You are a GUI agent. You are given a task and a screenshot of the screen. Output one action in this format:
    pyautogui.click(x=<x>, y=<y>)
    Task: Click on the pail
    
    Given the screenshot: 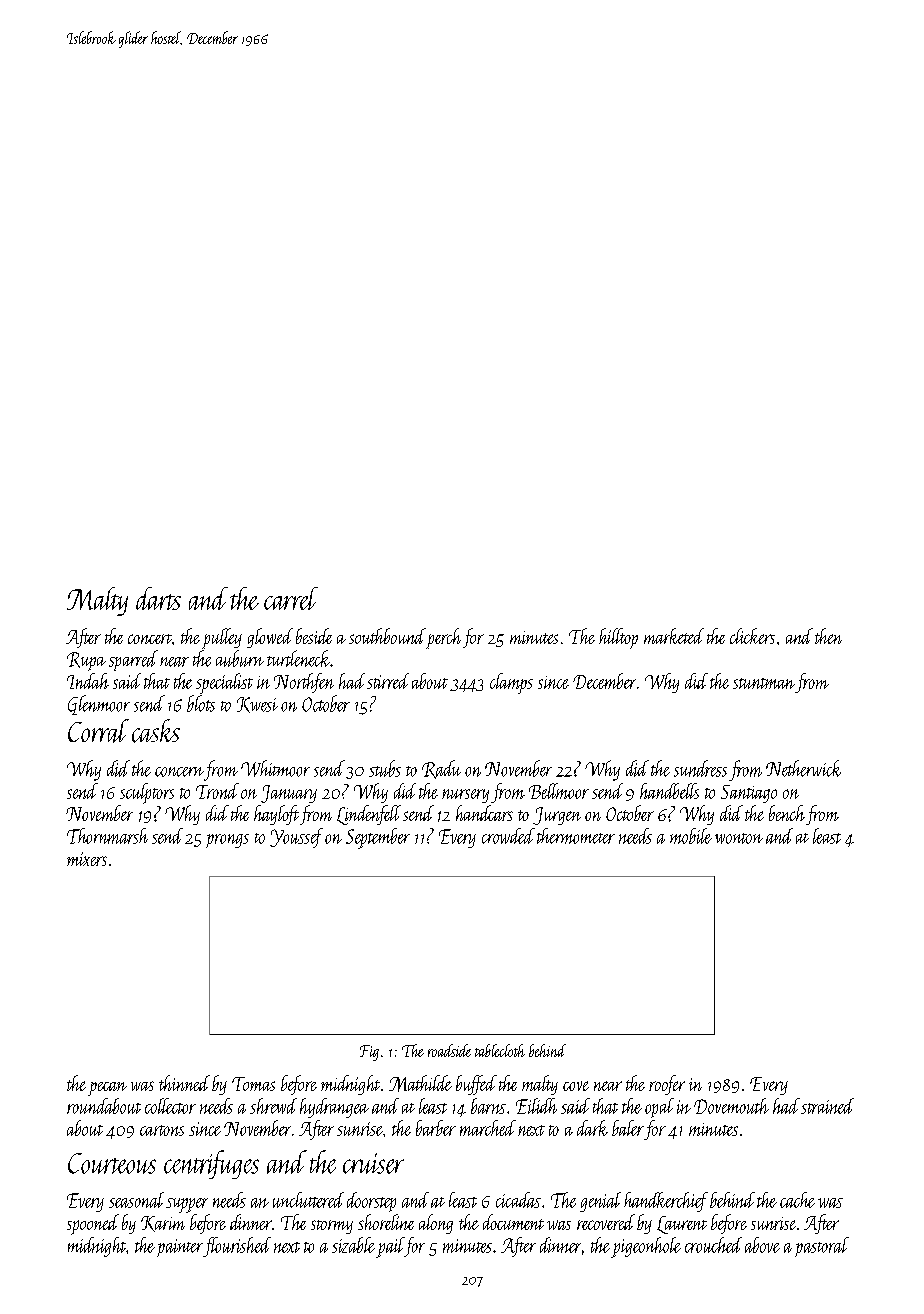 What is the action you would take?
    pyautogui.click(x=390, y=1247)
